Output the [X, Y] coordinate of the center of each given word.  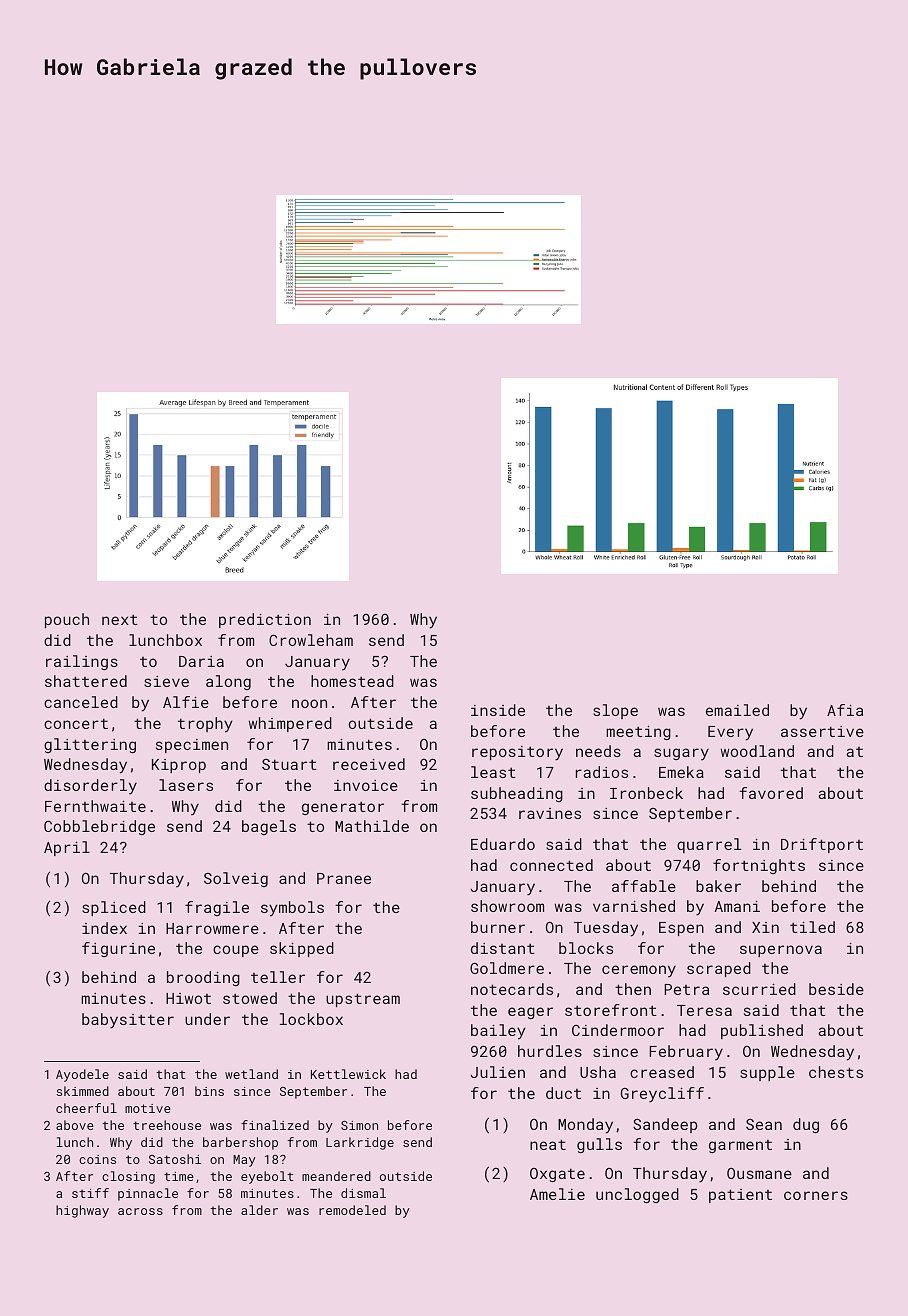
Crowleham [311, 640]
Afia [845, 710]
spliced [114, 908]
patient [740, 1196]
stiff [90, 1193]
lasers [186, 785]
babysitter [128, 1021]
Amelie [557, 1194]
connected [551, 865]
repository [517, 753]
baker [718, 886]
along [228, 682]
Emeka [681, 772]
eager [530, 1013]
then [633, 989]
